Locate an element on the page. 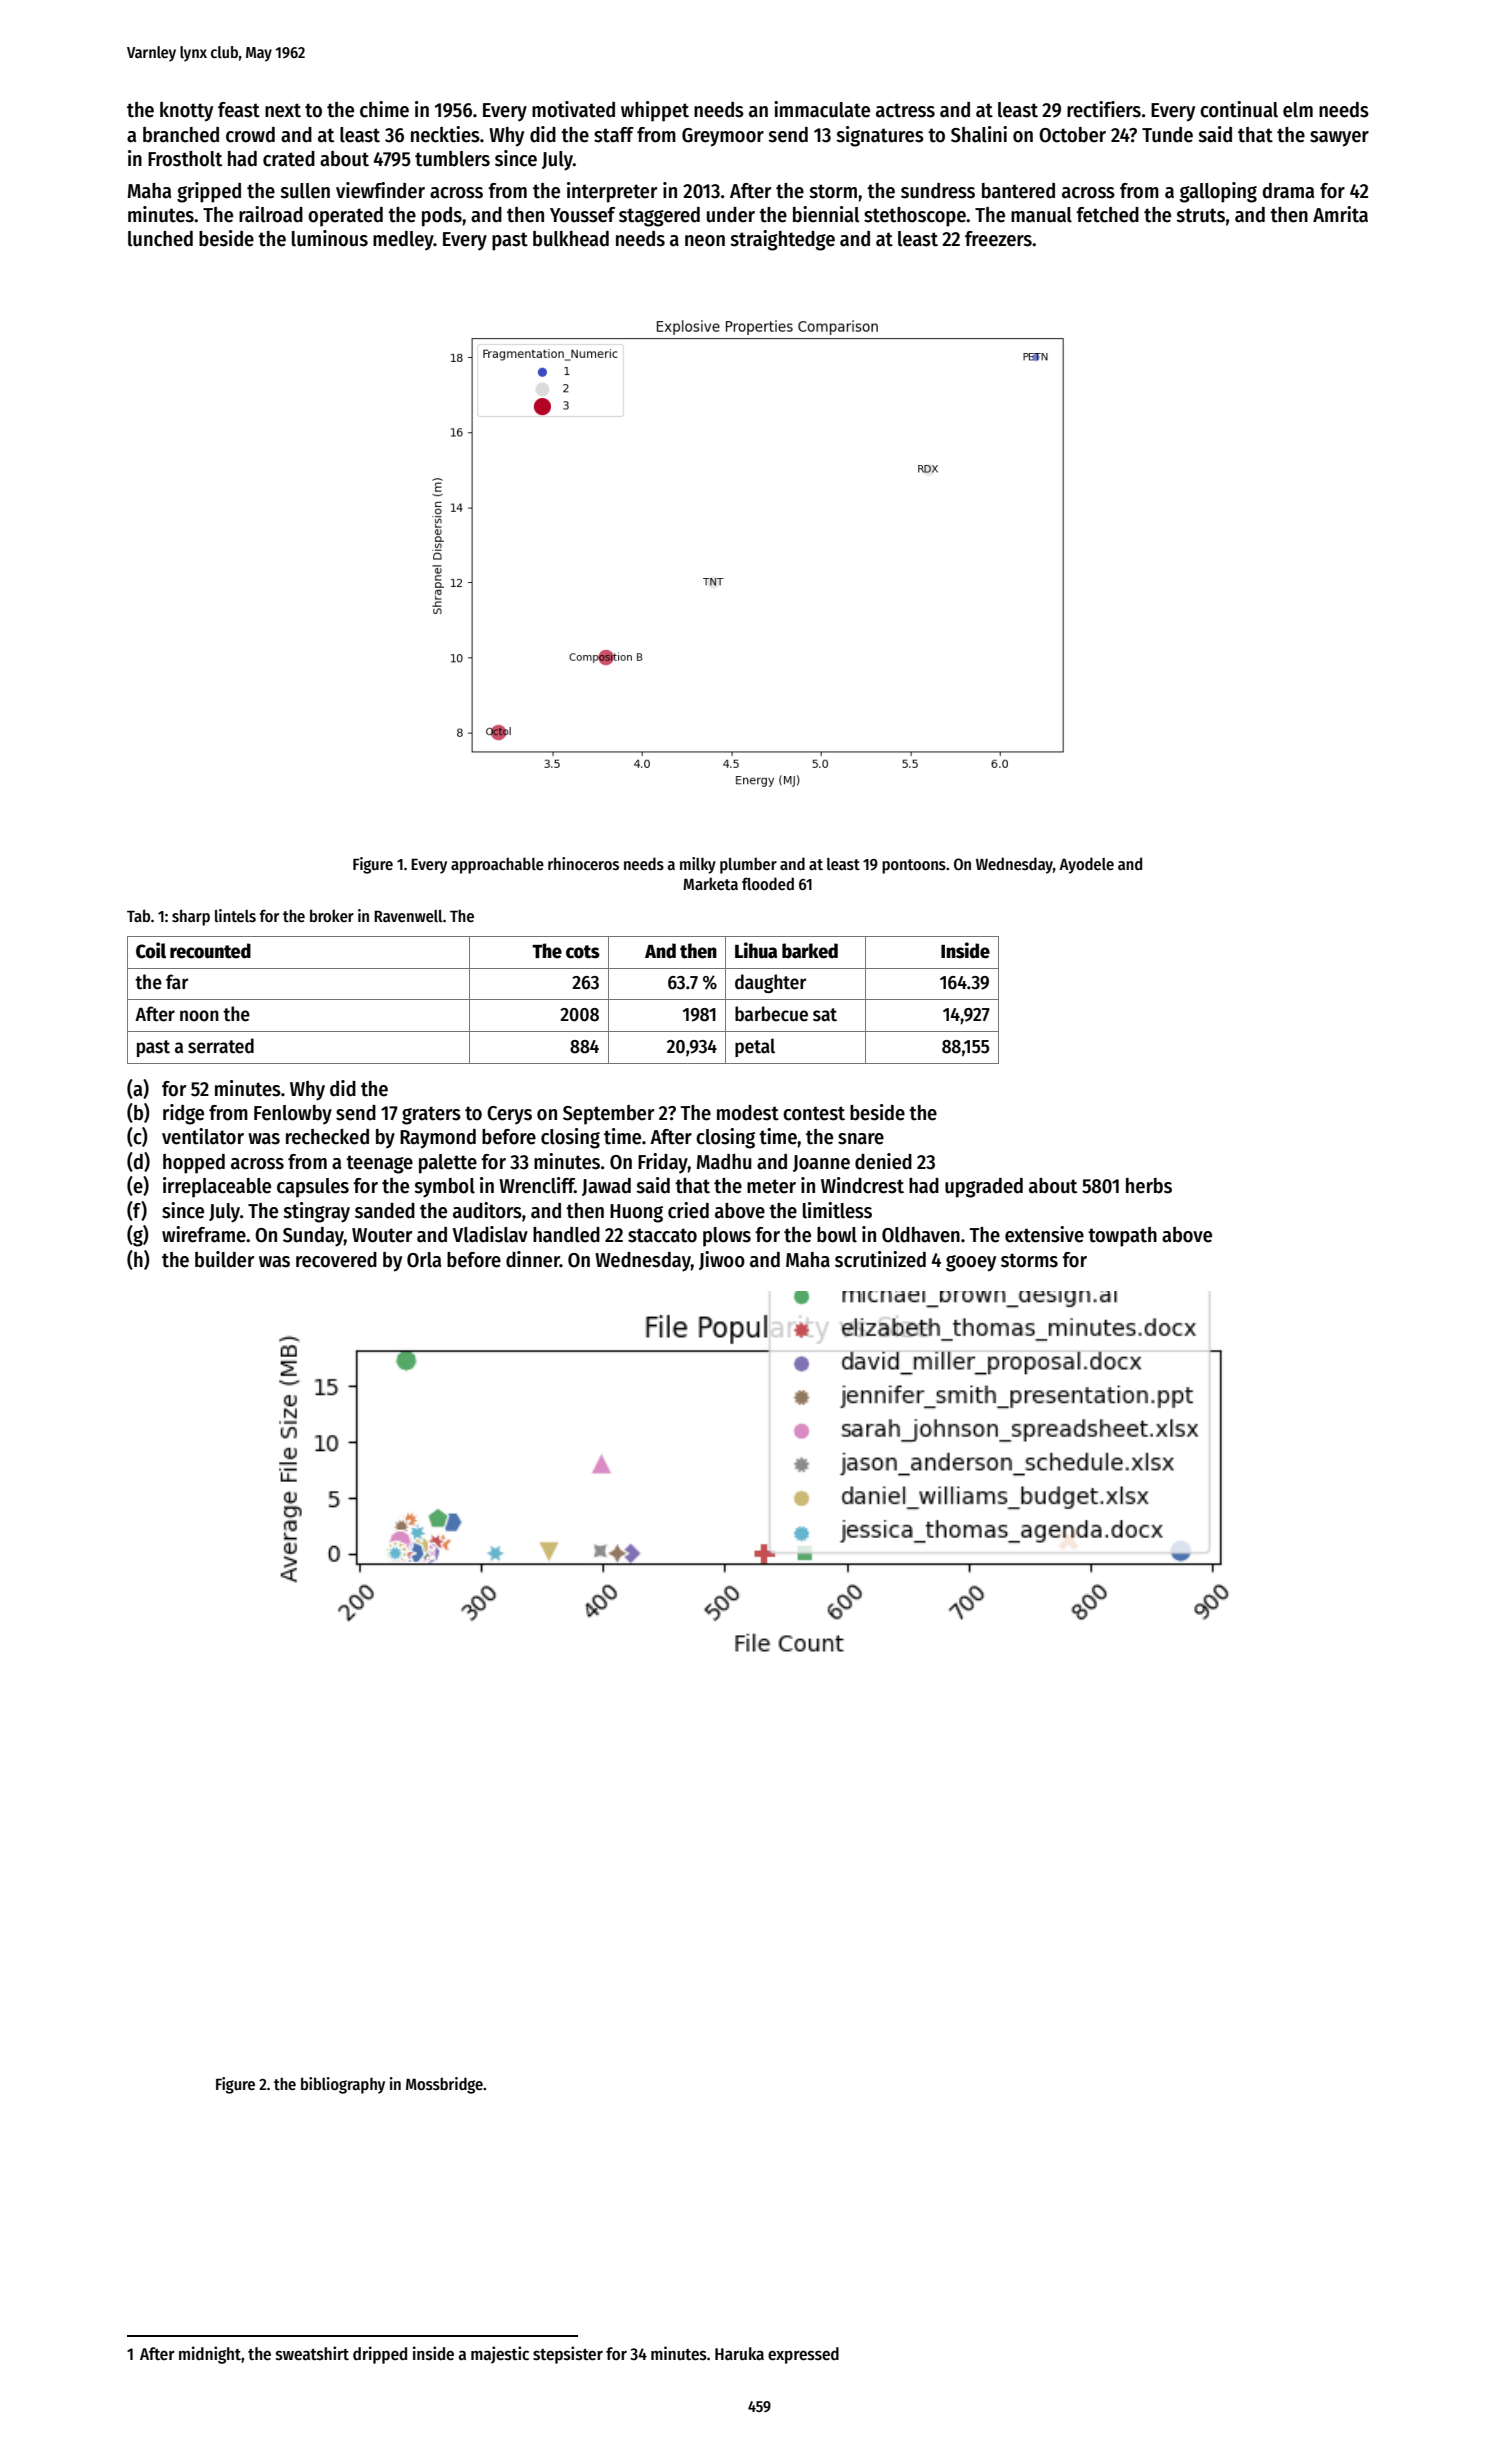 The height and width of the image is (2464, 1496). teenage is located at coordinates (379, 1164).
